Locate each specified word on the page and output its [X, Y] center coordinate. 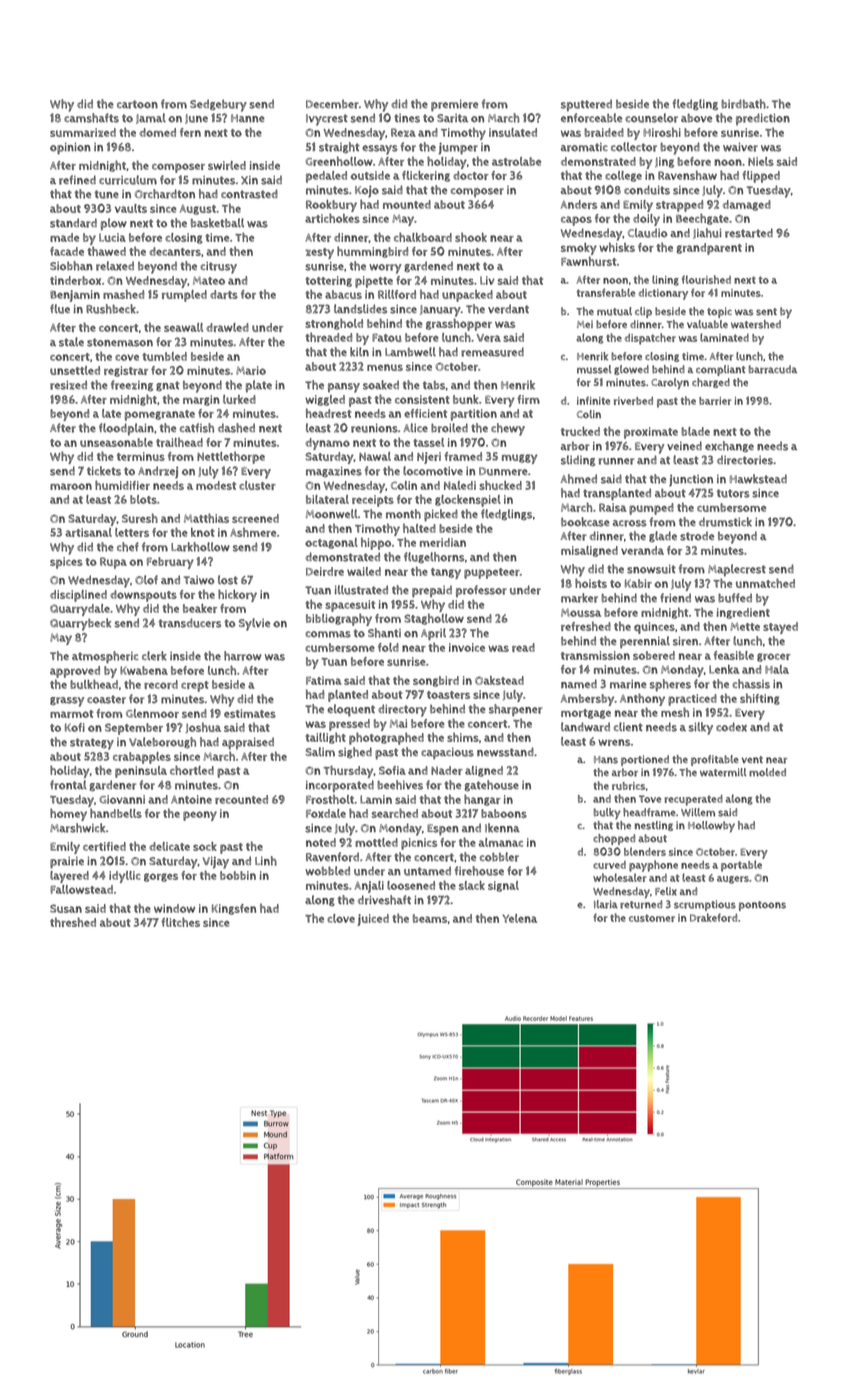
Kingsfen [234, 909]
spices [66, 563]
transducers [190, 623]
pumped [651, 509]
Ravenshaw [687, 175]
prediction [763, 119]
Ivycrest [327, 120]
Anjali [369, 887]
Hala [777, 669]
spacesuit [350, 606]
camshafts [91, 118]
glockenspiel [468, 501]
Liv [487, 280]
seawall [183, 327]
